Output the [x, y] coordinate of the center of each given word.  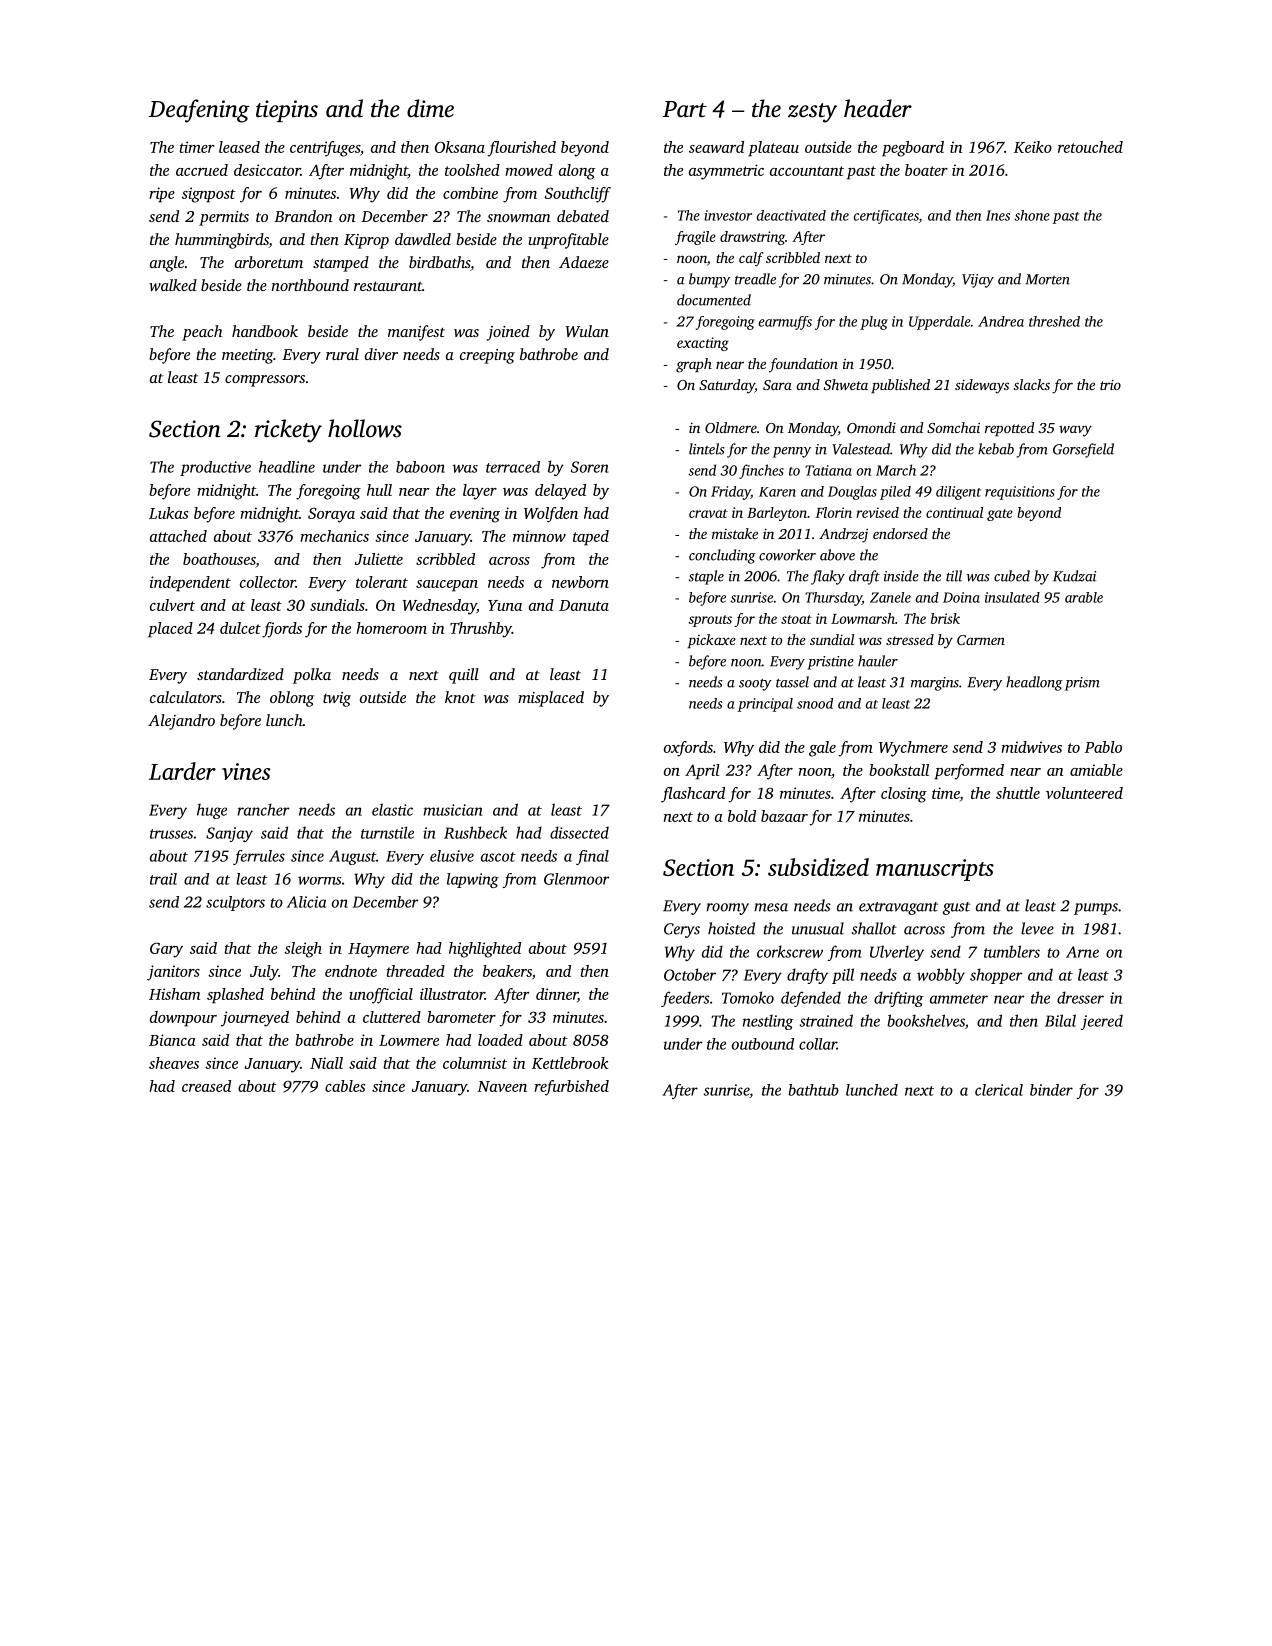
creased [206, 1086]
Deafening [199, 111]
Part [685, 109]
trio [1110, 385]
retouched [1090, 147]
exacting [703, 344]
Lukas [168, 513]
